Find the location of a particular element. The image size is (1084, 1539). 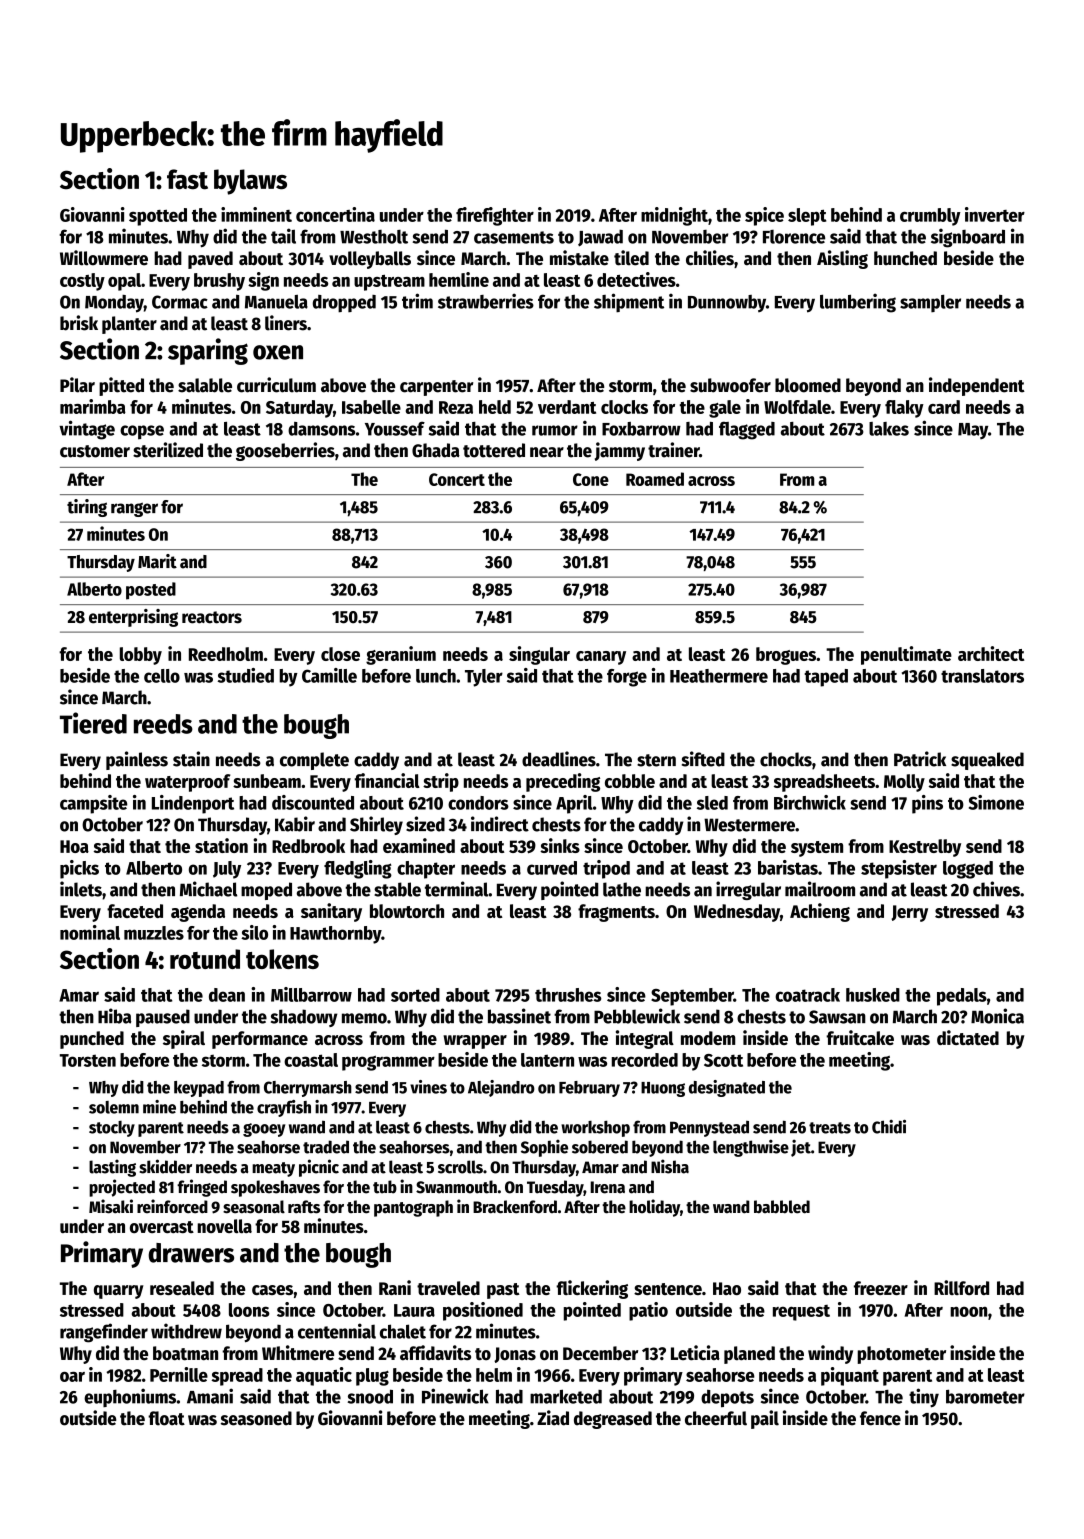

Alejandro is located at coordinates (501, 1088).
